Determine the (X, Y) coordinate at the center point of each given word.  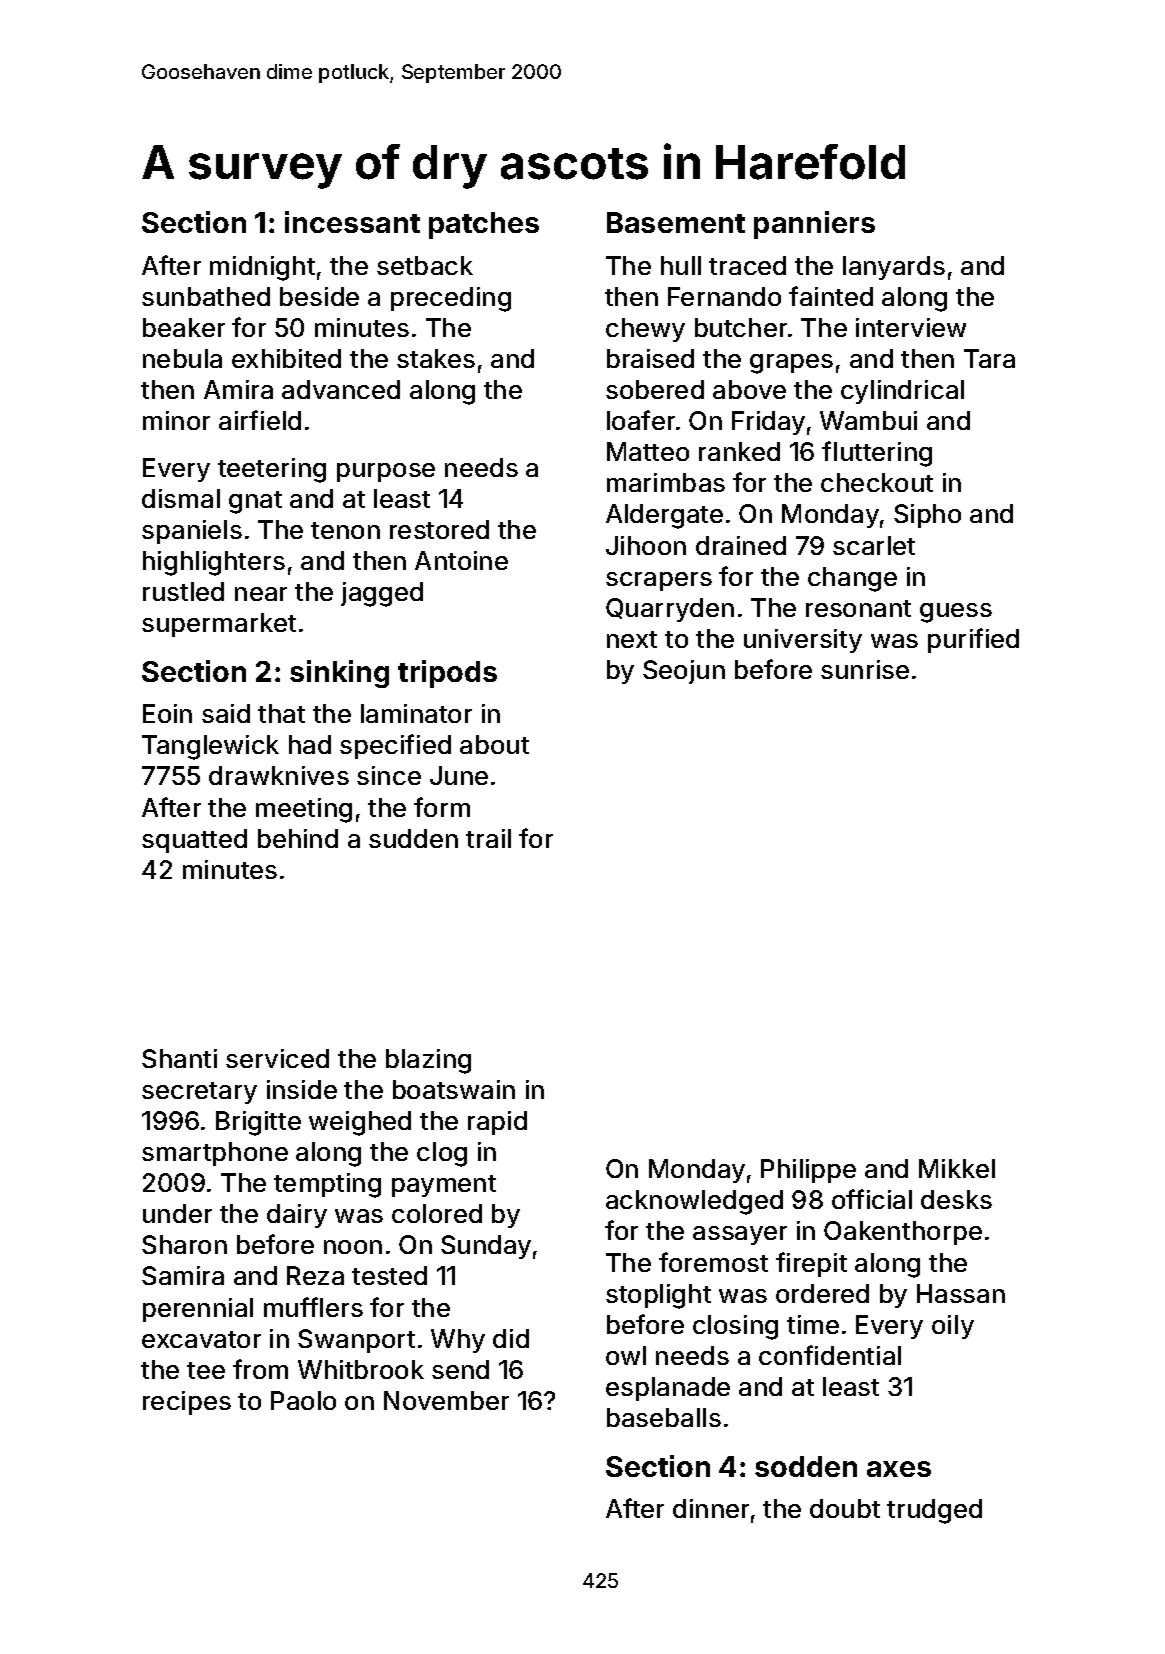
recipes (187, 1403)
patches (484, 225)
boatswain (454, 1089)
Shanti (179, 1058)
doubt (845, 1508)
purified (973, 640)
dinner (711, 1508)
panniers (814, 225)
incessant (352, 222)
